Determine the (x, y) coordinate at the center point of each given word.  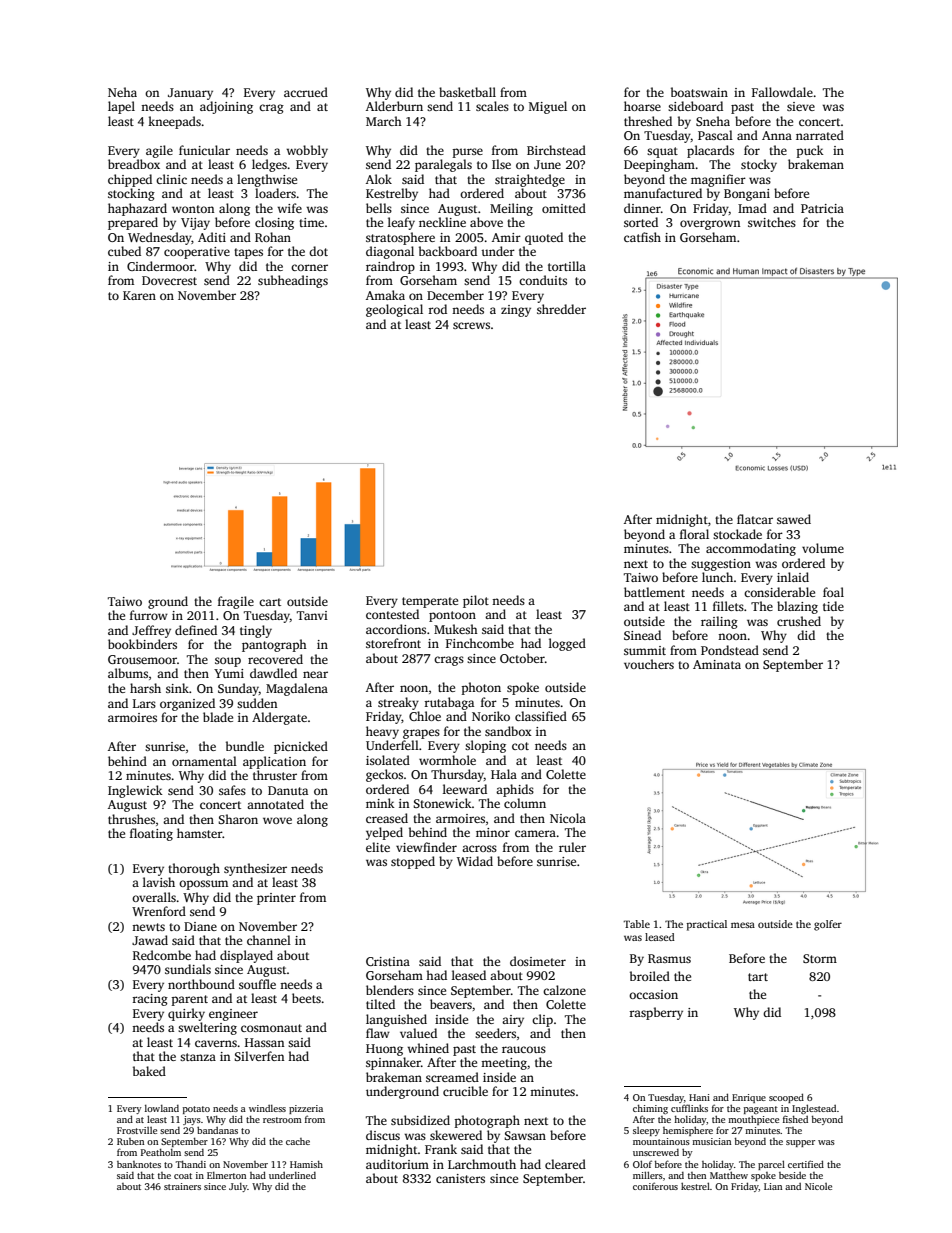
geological (394, 310)
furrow (149, 615)
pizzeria (306, 1109)
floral (694, 534)
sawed (794, 519)
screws (471, 325)
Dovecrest (169, 280)
